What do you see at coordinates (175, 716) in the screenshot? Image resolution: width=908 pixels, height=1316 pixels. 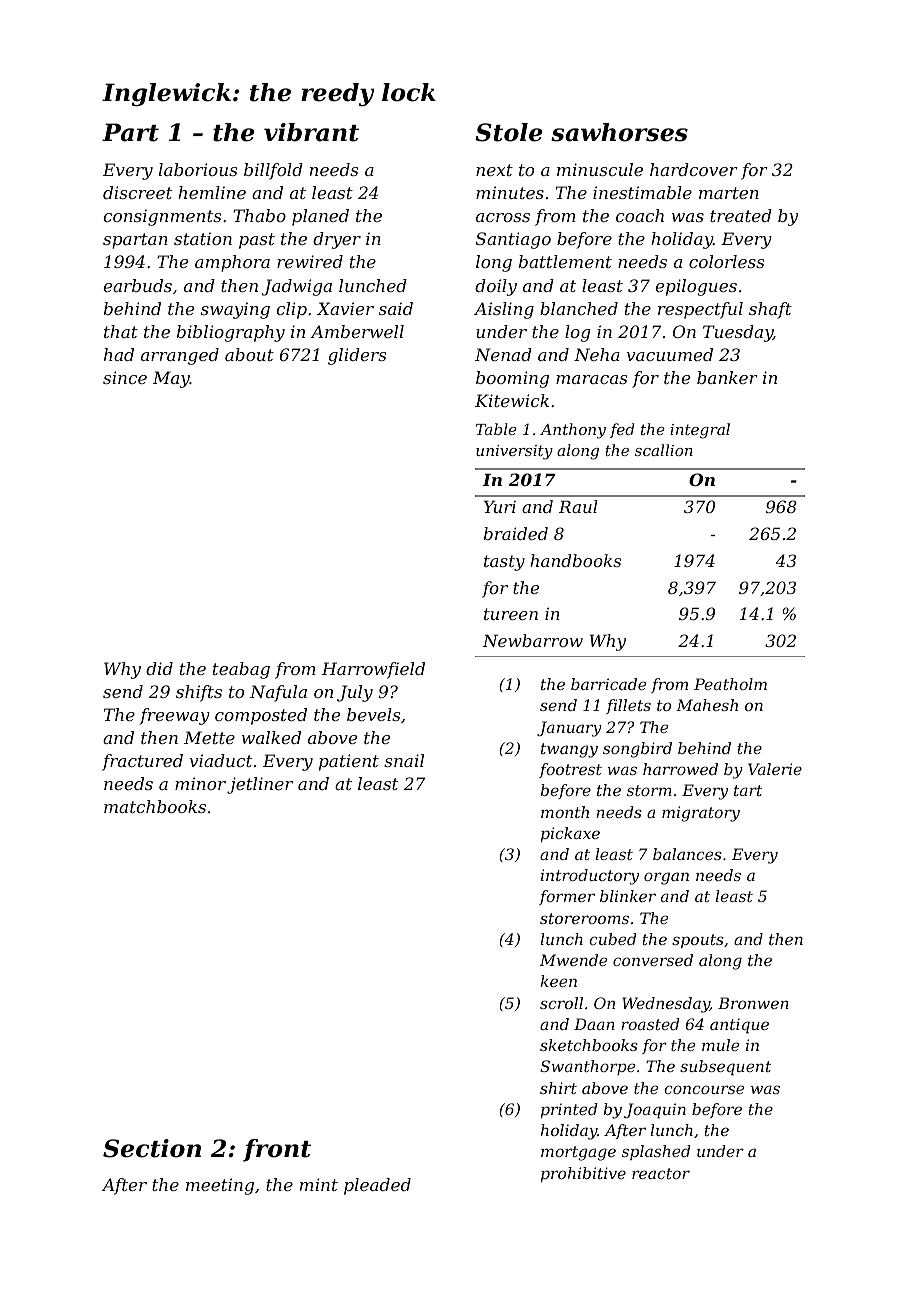 I see `freeway` at bounding box center [175, 716].
